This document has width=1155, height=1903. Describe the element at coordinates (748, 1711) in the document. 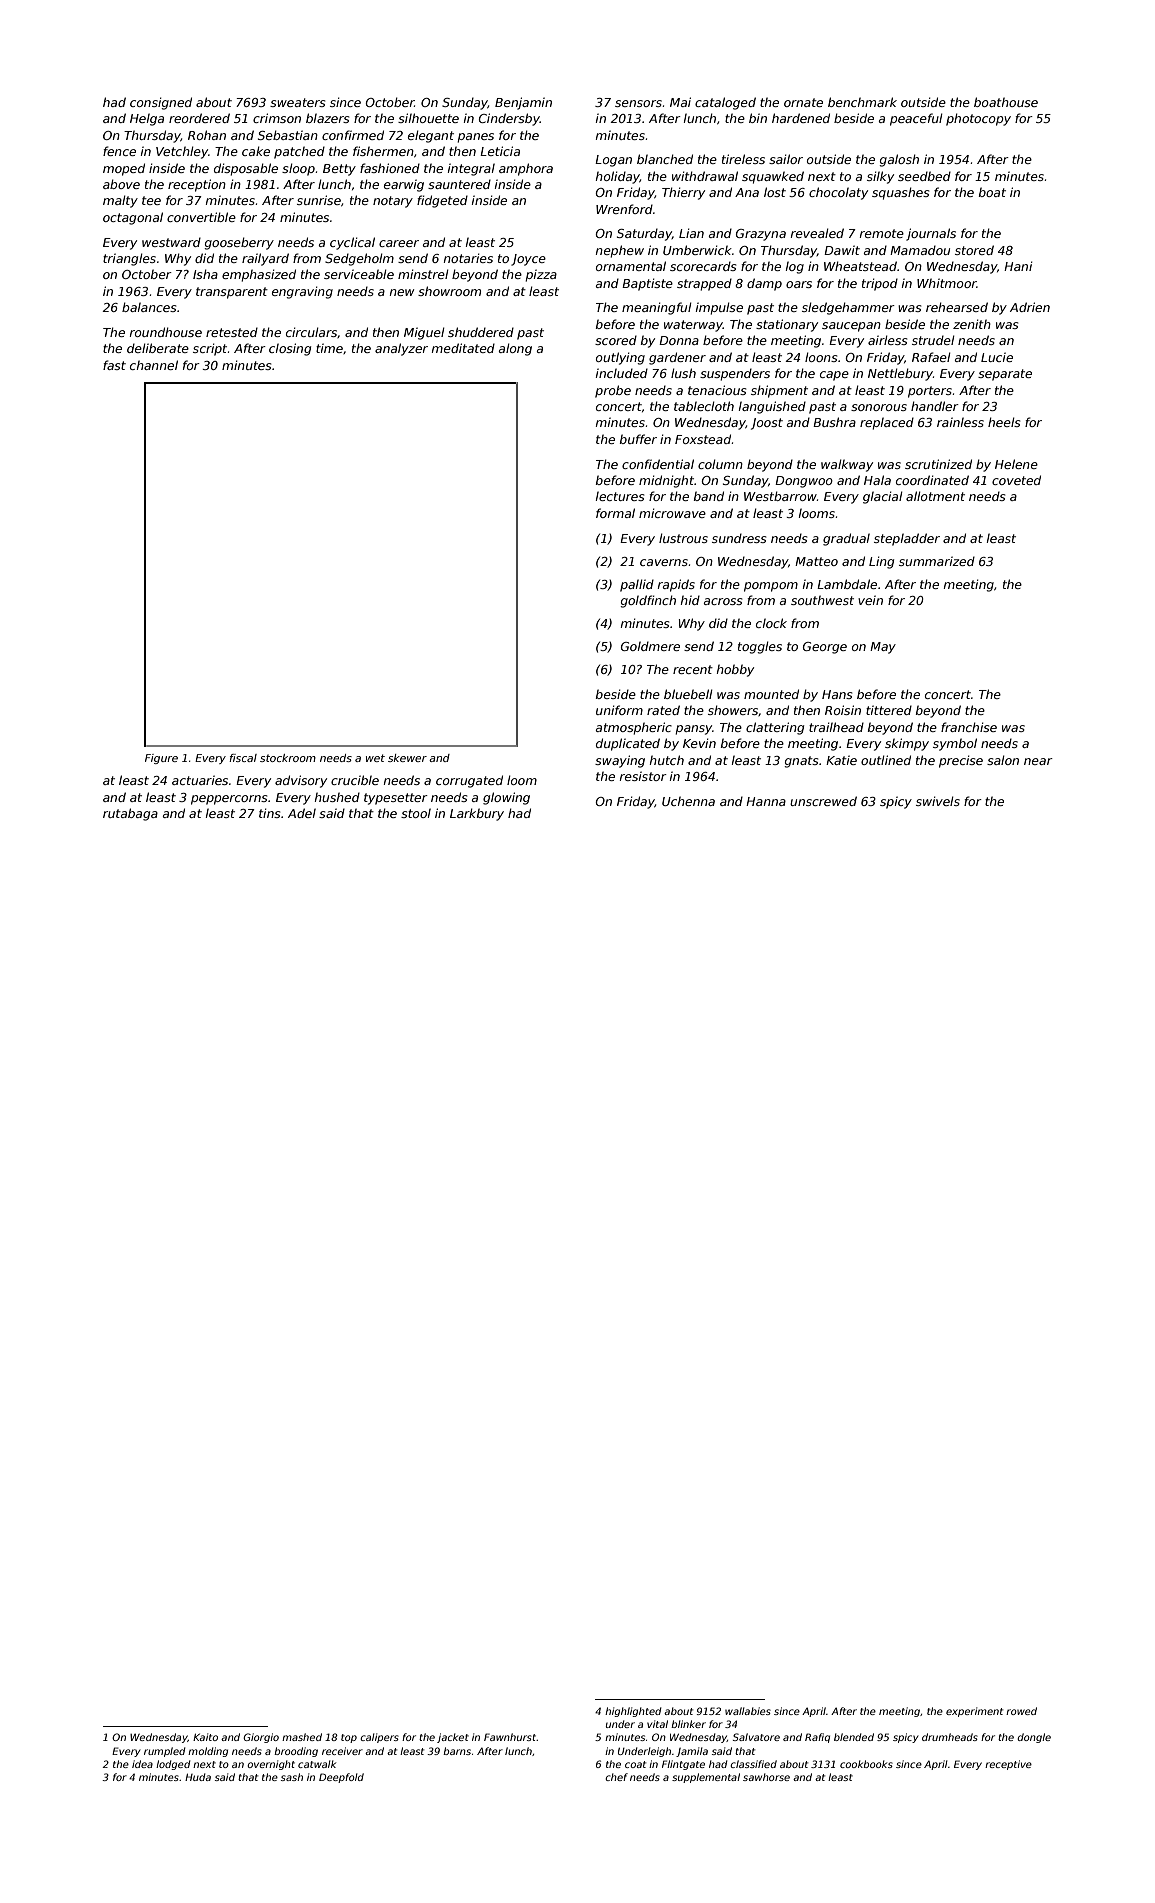

I see `wallabies` at that location.
